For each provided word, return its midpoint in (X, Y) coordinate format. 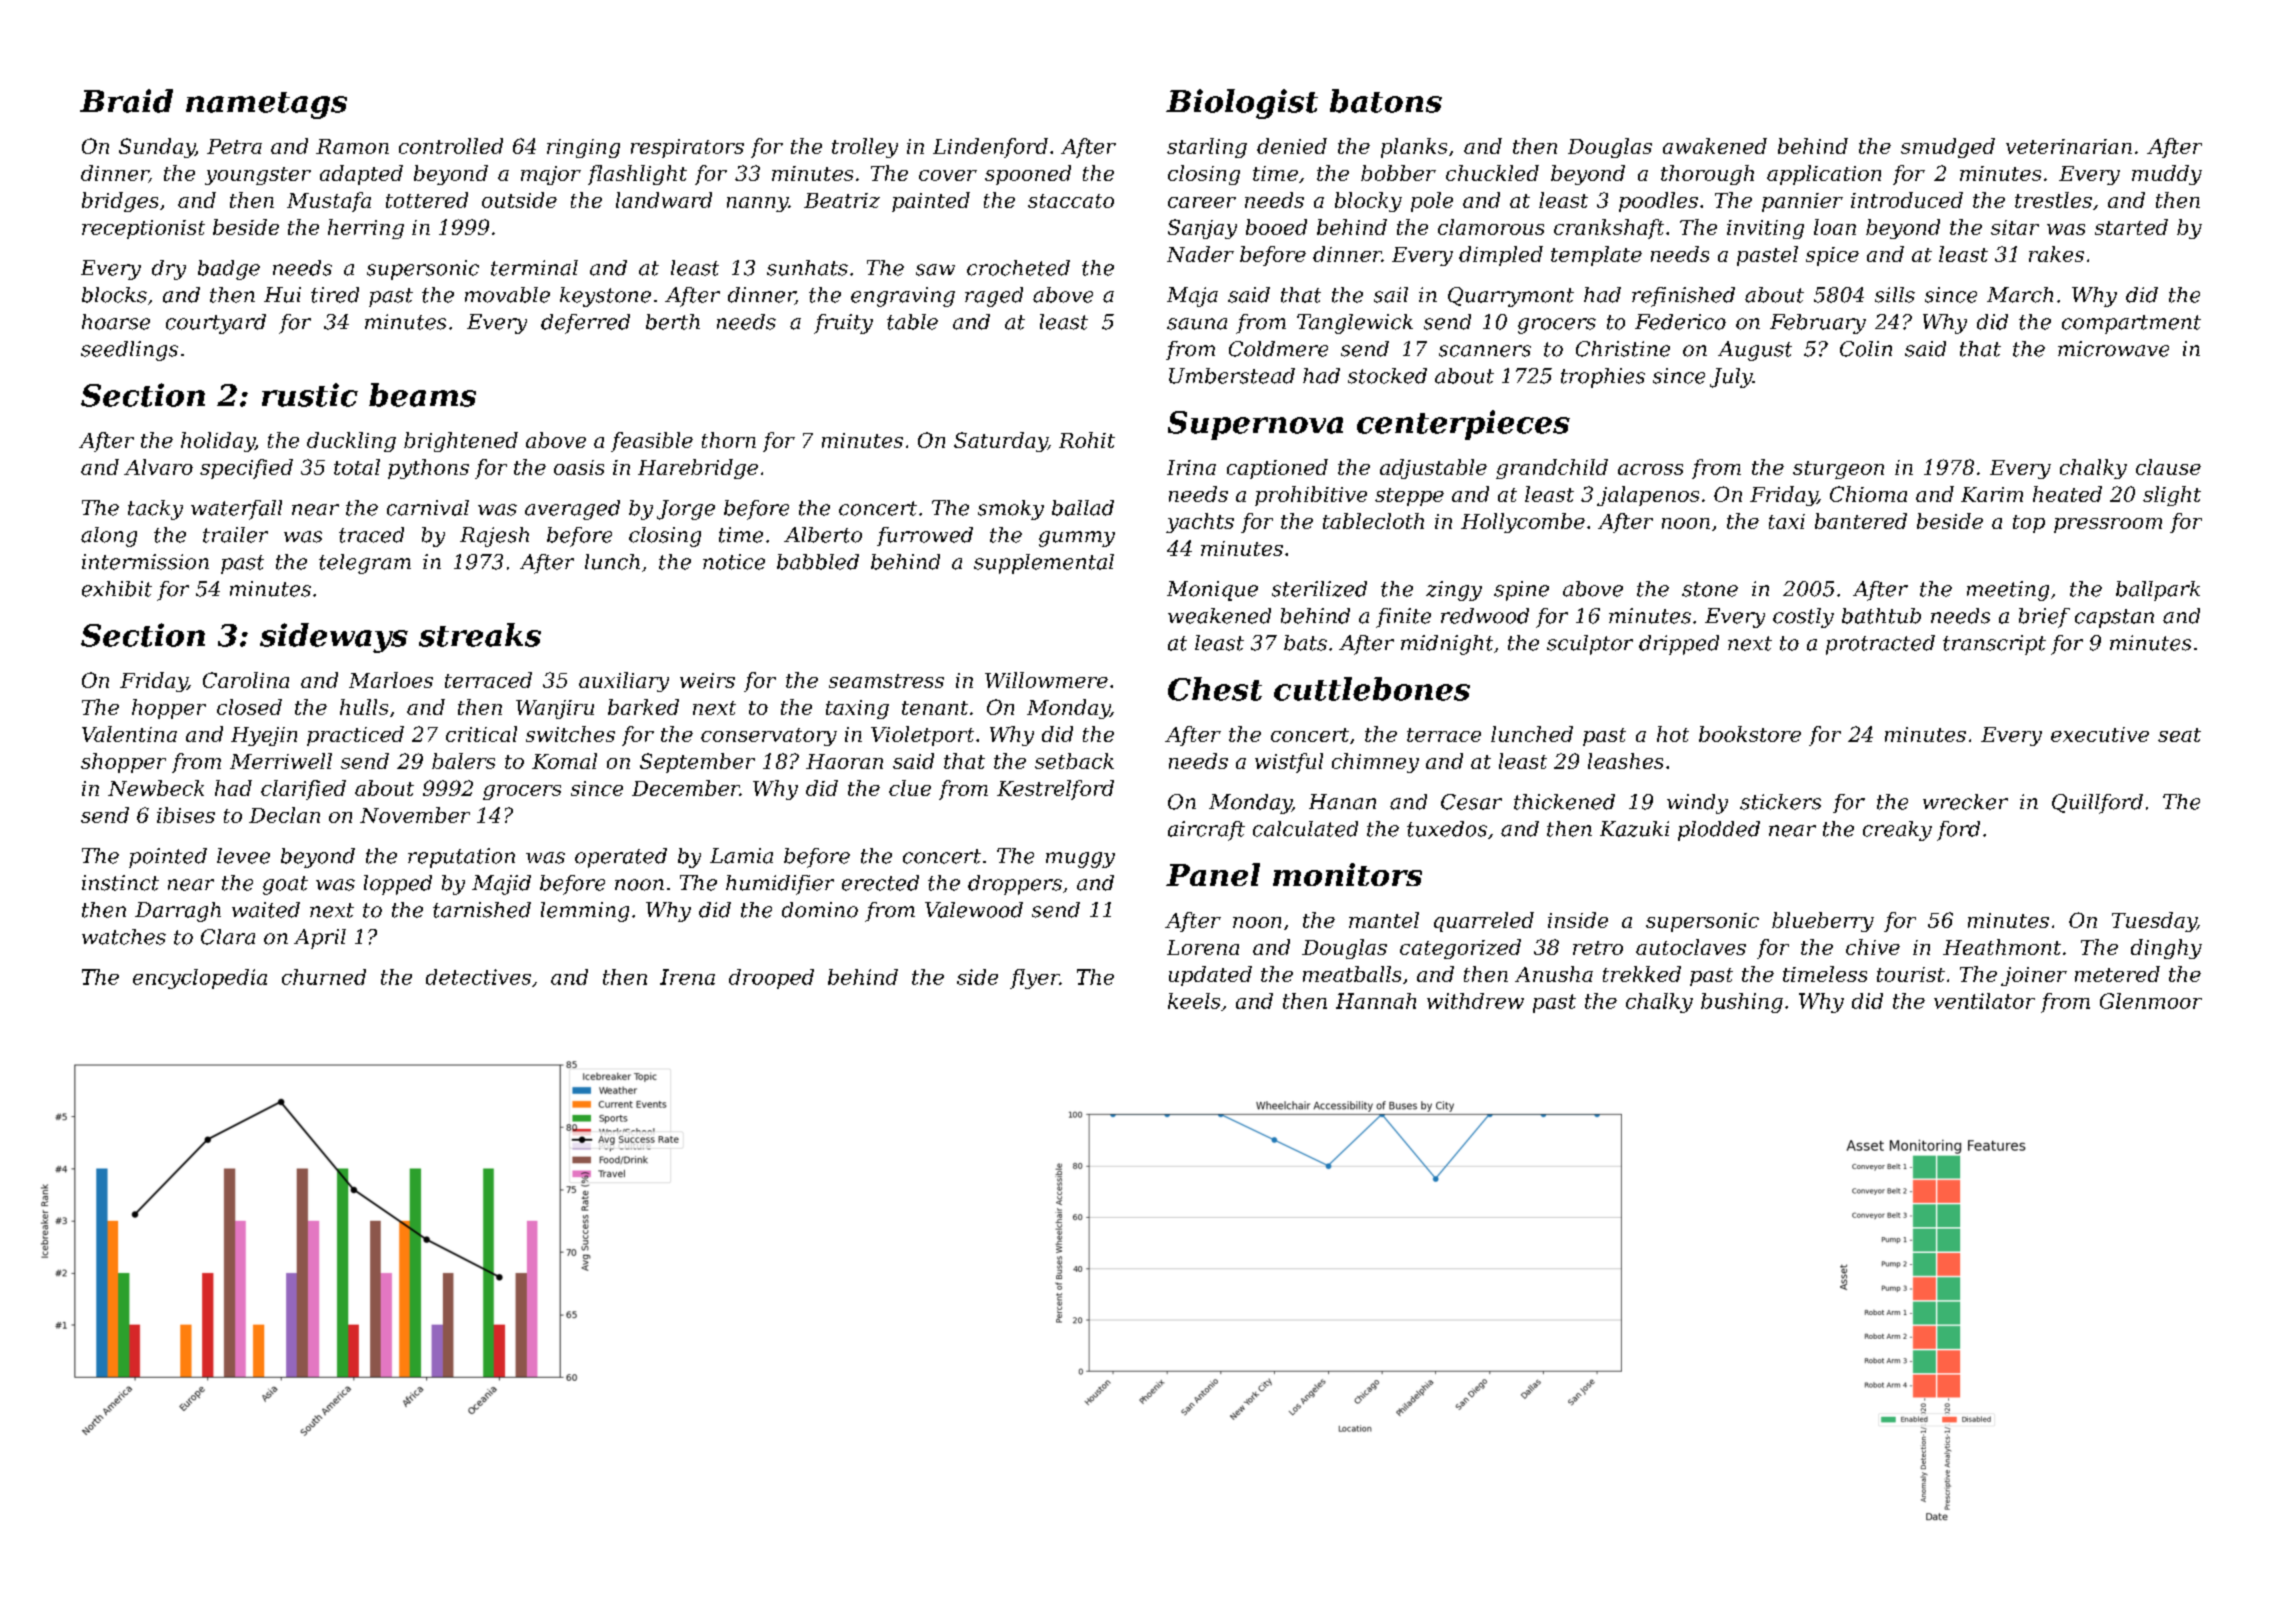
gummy (1077, 539)
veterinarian (2069, 146)
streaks (480, 635)
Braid (126, 101)
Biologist (1242, 104)
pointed (168, 858)
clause (2168, 467)
